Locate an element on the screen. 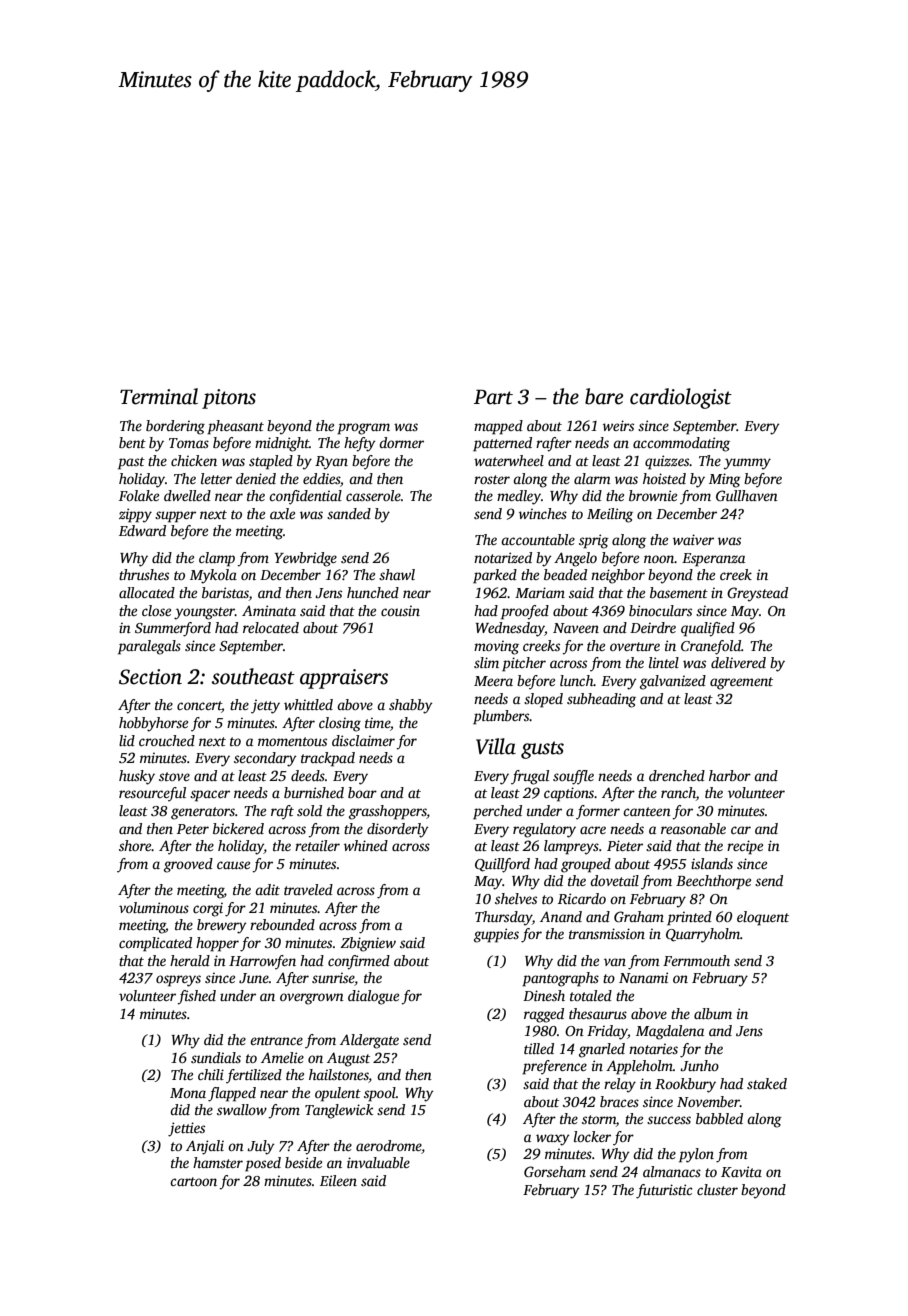 Image resolution: width=908 pixels, height=1316 pixels. frugal is located at coordinates (530, 777).
